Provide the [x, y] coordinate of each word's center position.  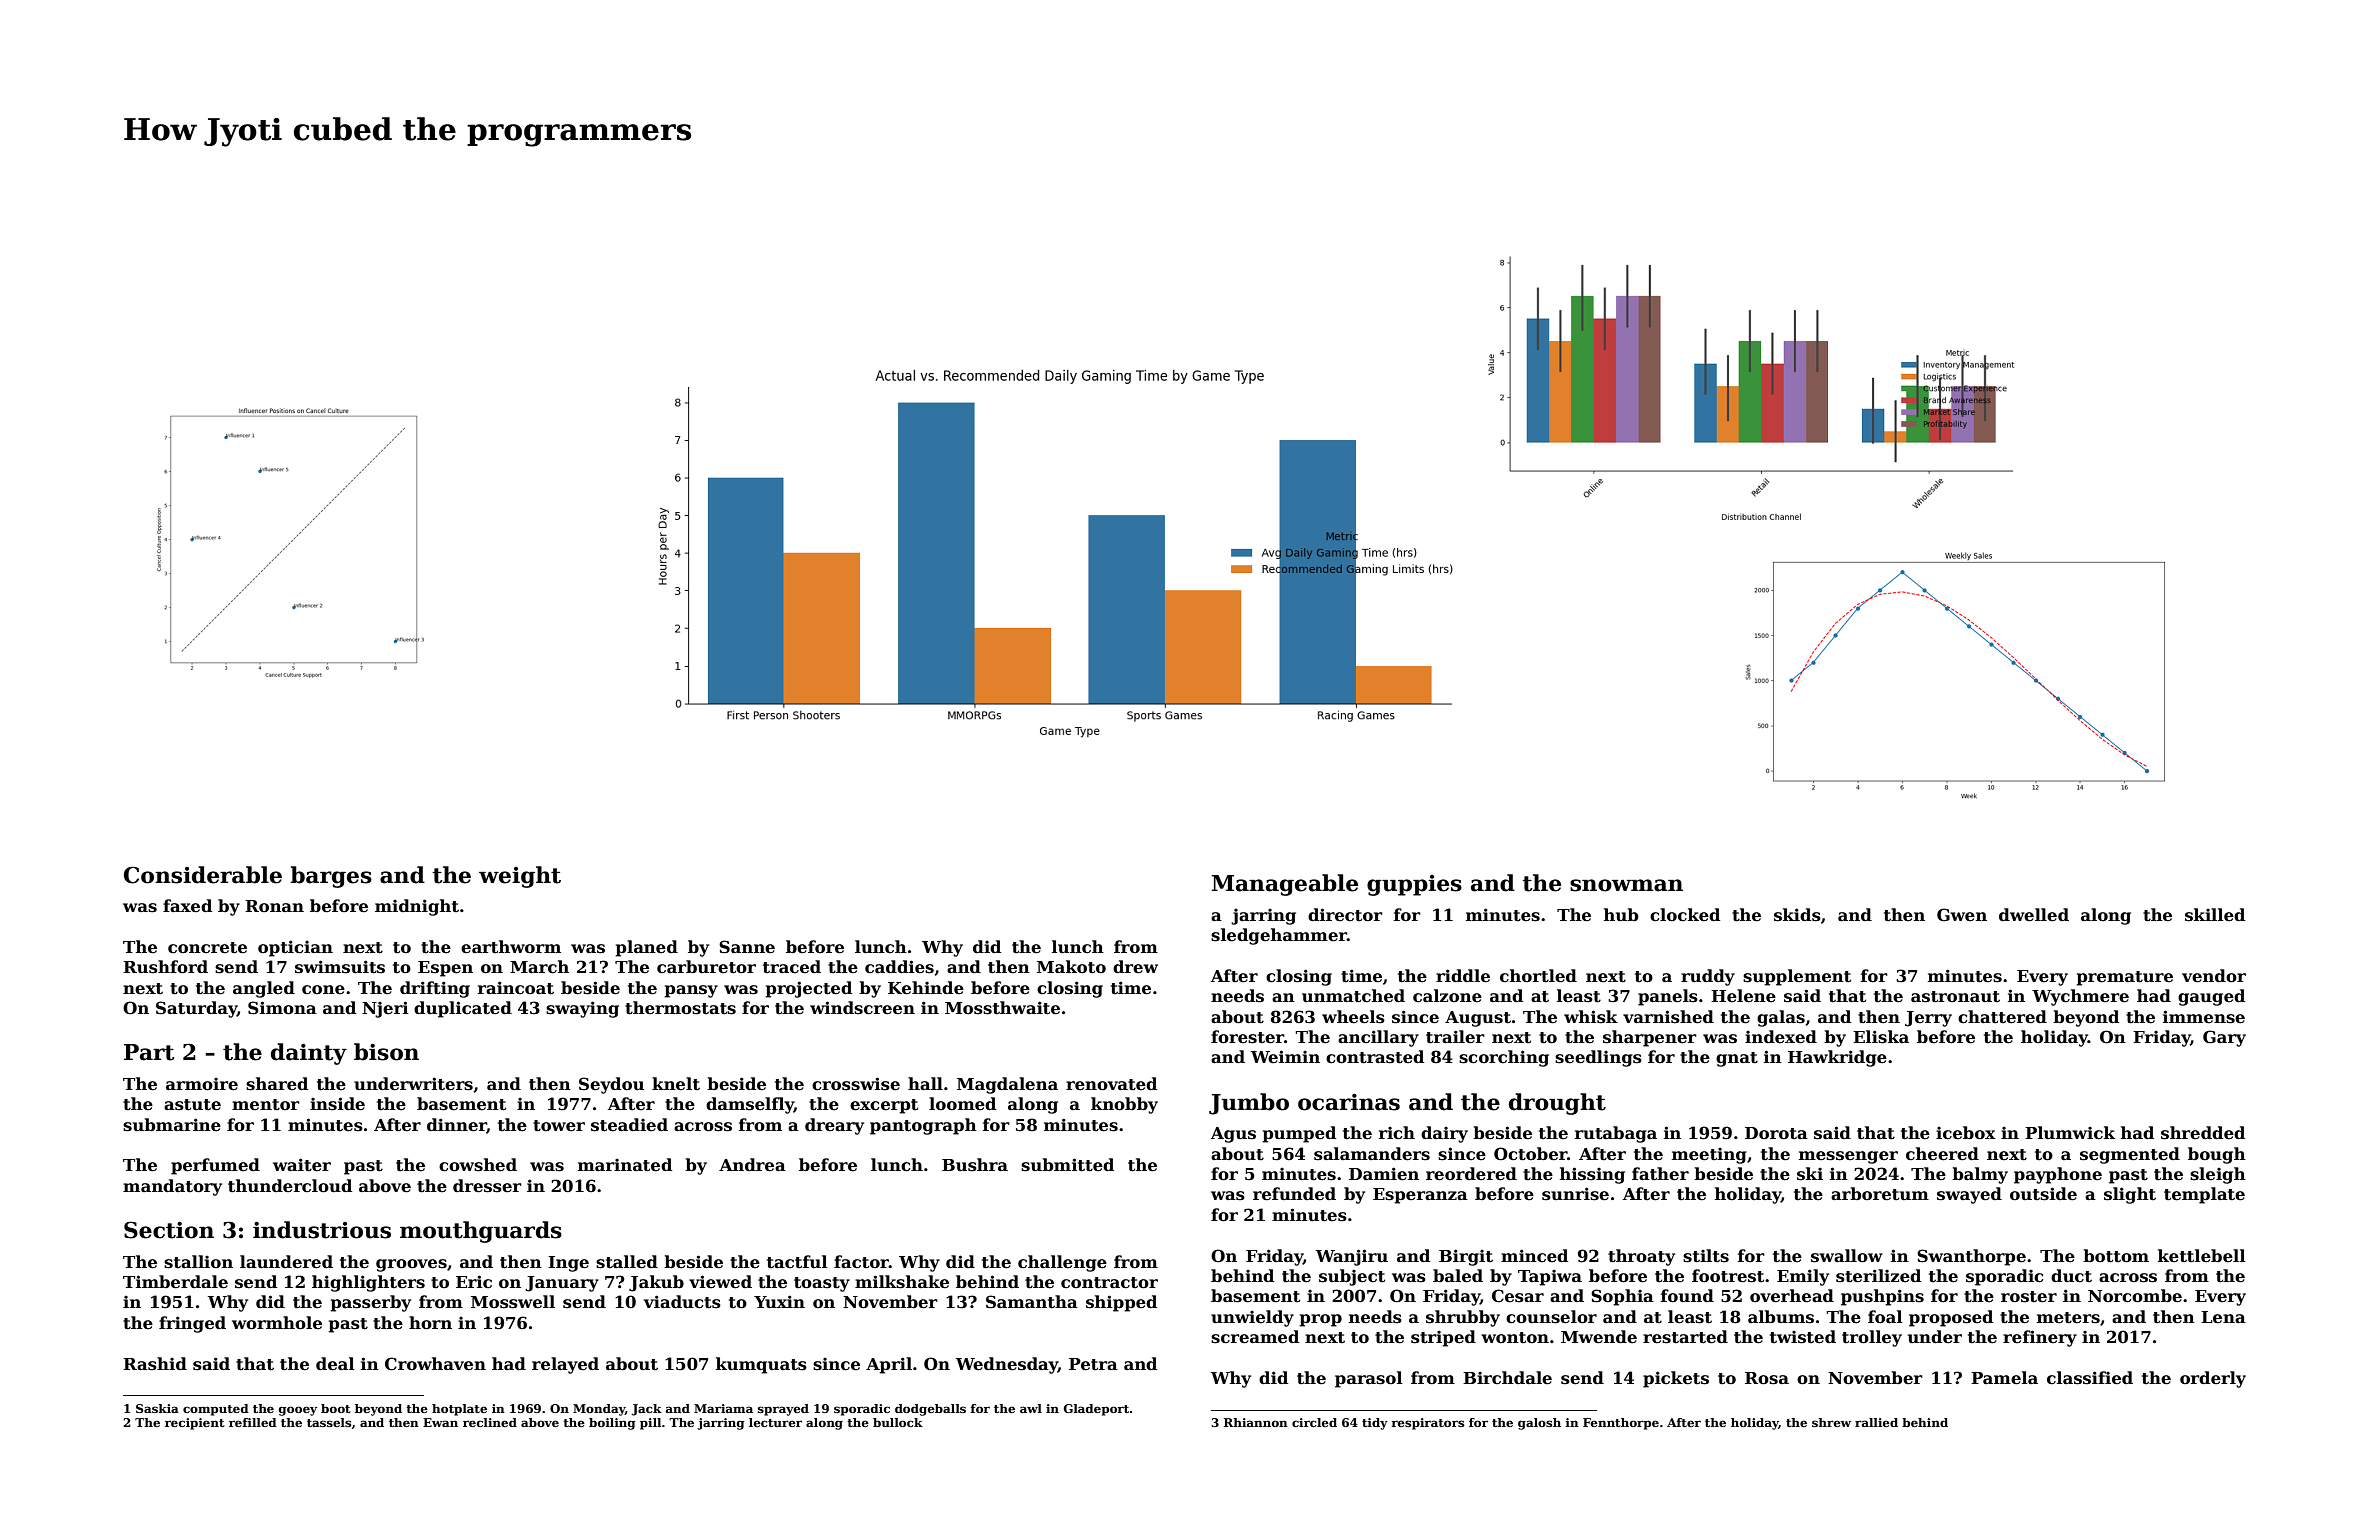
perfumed [215, 1166]
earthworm [511, 947]
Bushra [975, 1165]
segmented [2130, 1155]
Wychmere [2080, 997]
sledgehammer [1279, 936]
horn [430, 1323]
